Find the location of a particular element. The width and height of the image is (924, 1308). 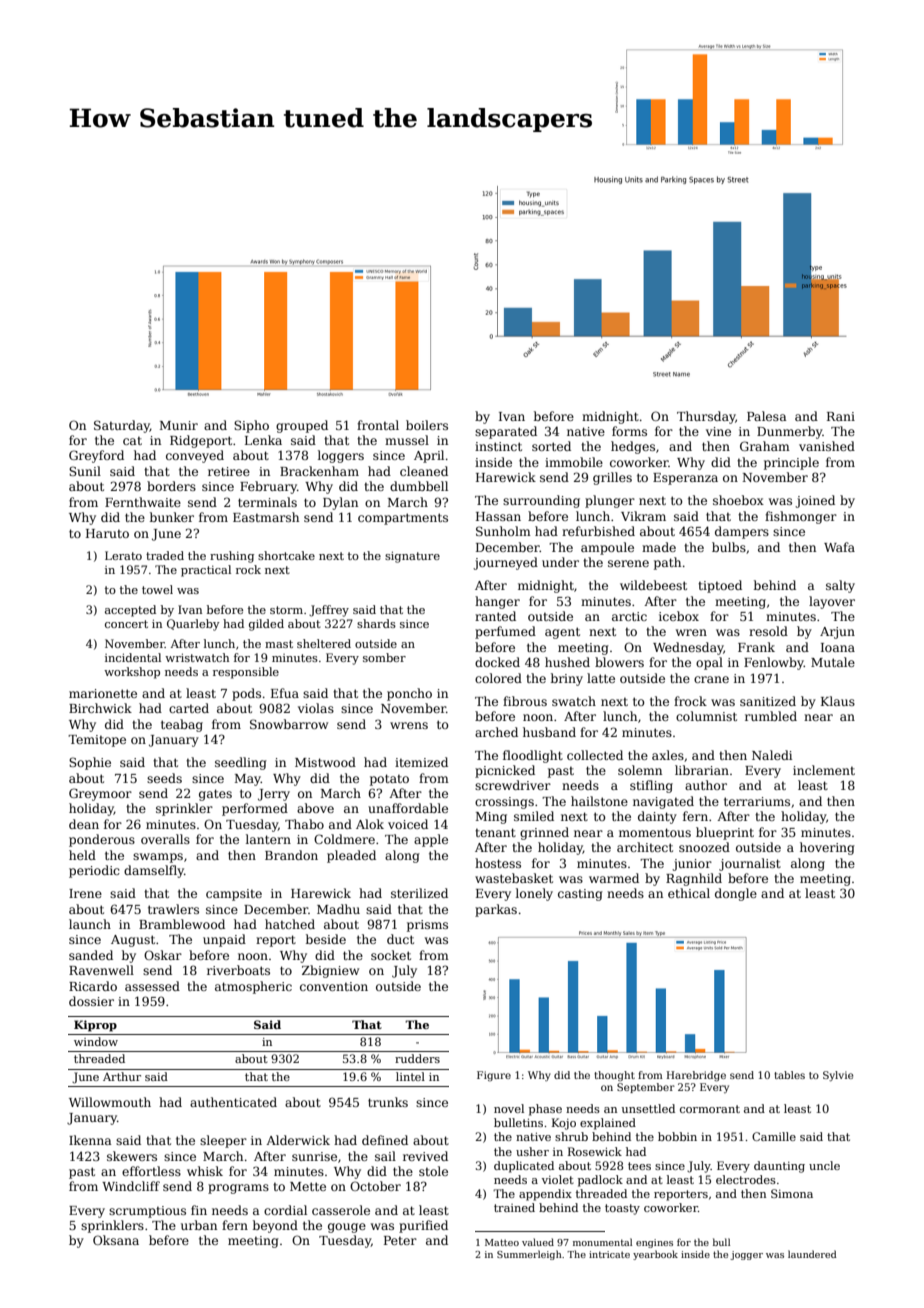

dongle is located at coordinates (736, 894).
